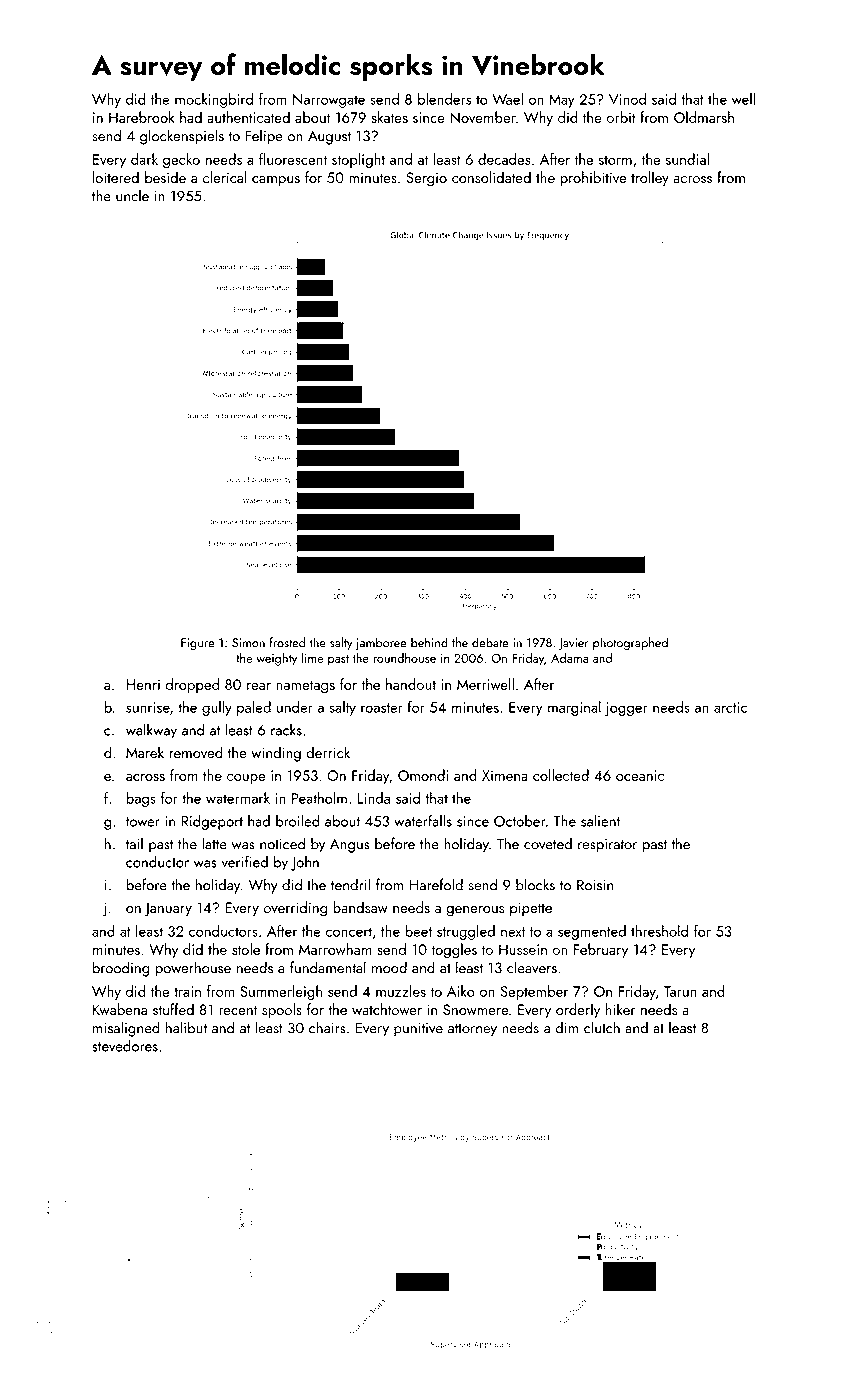  I want to click on clerical, so click(225, 177).
